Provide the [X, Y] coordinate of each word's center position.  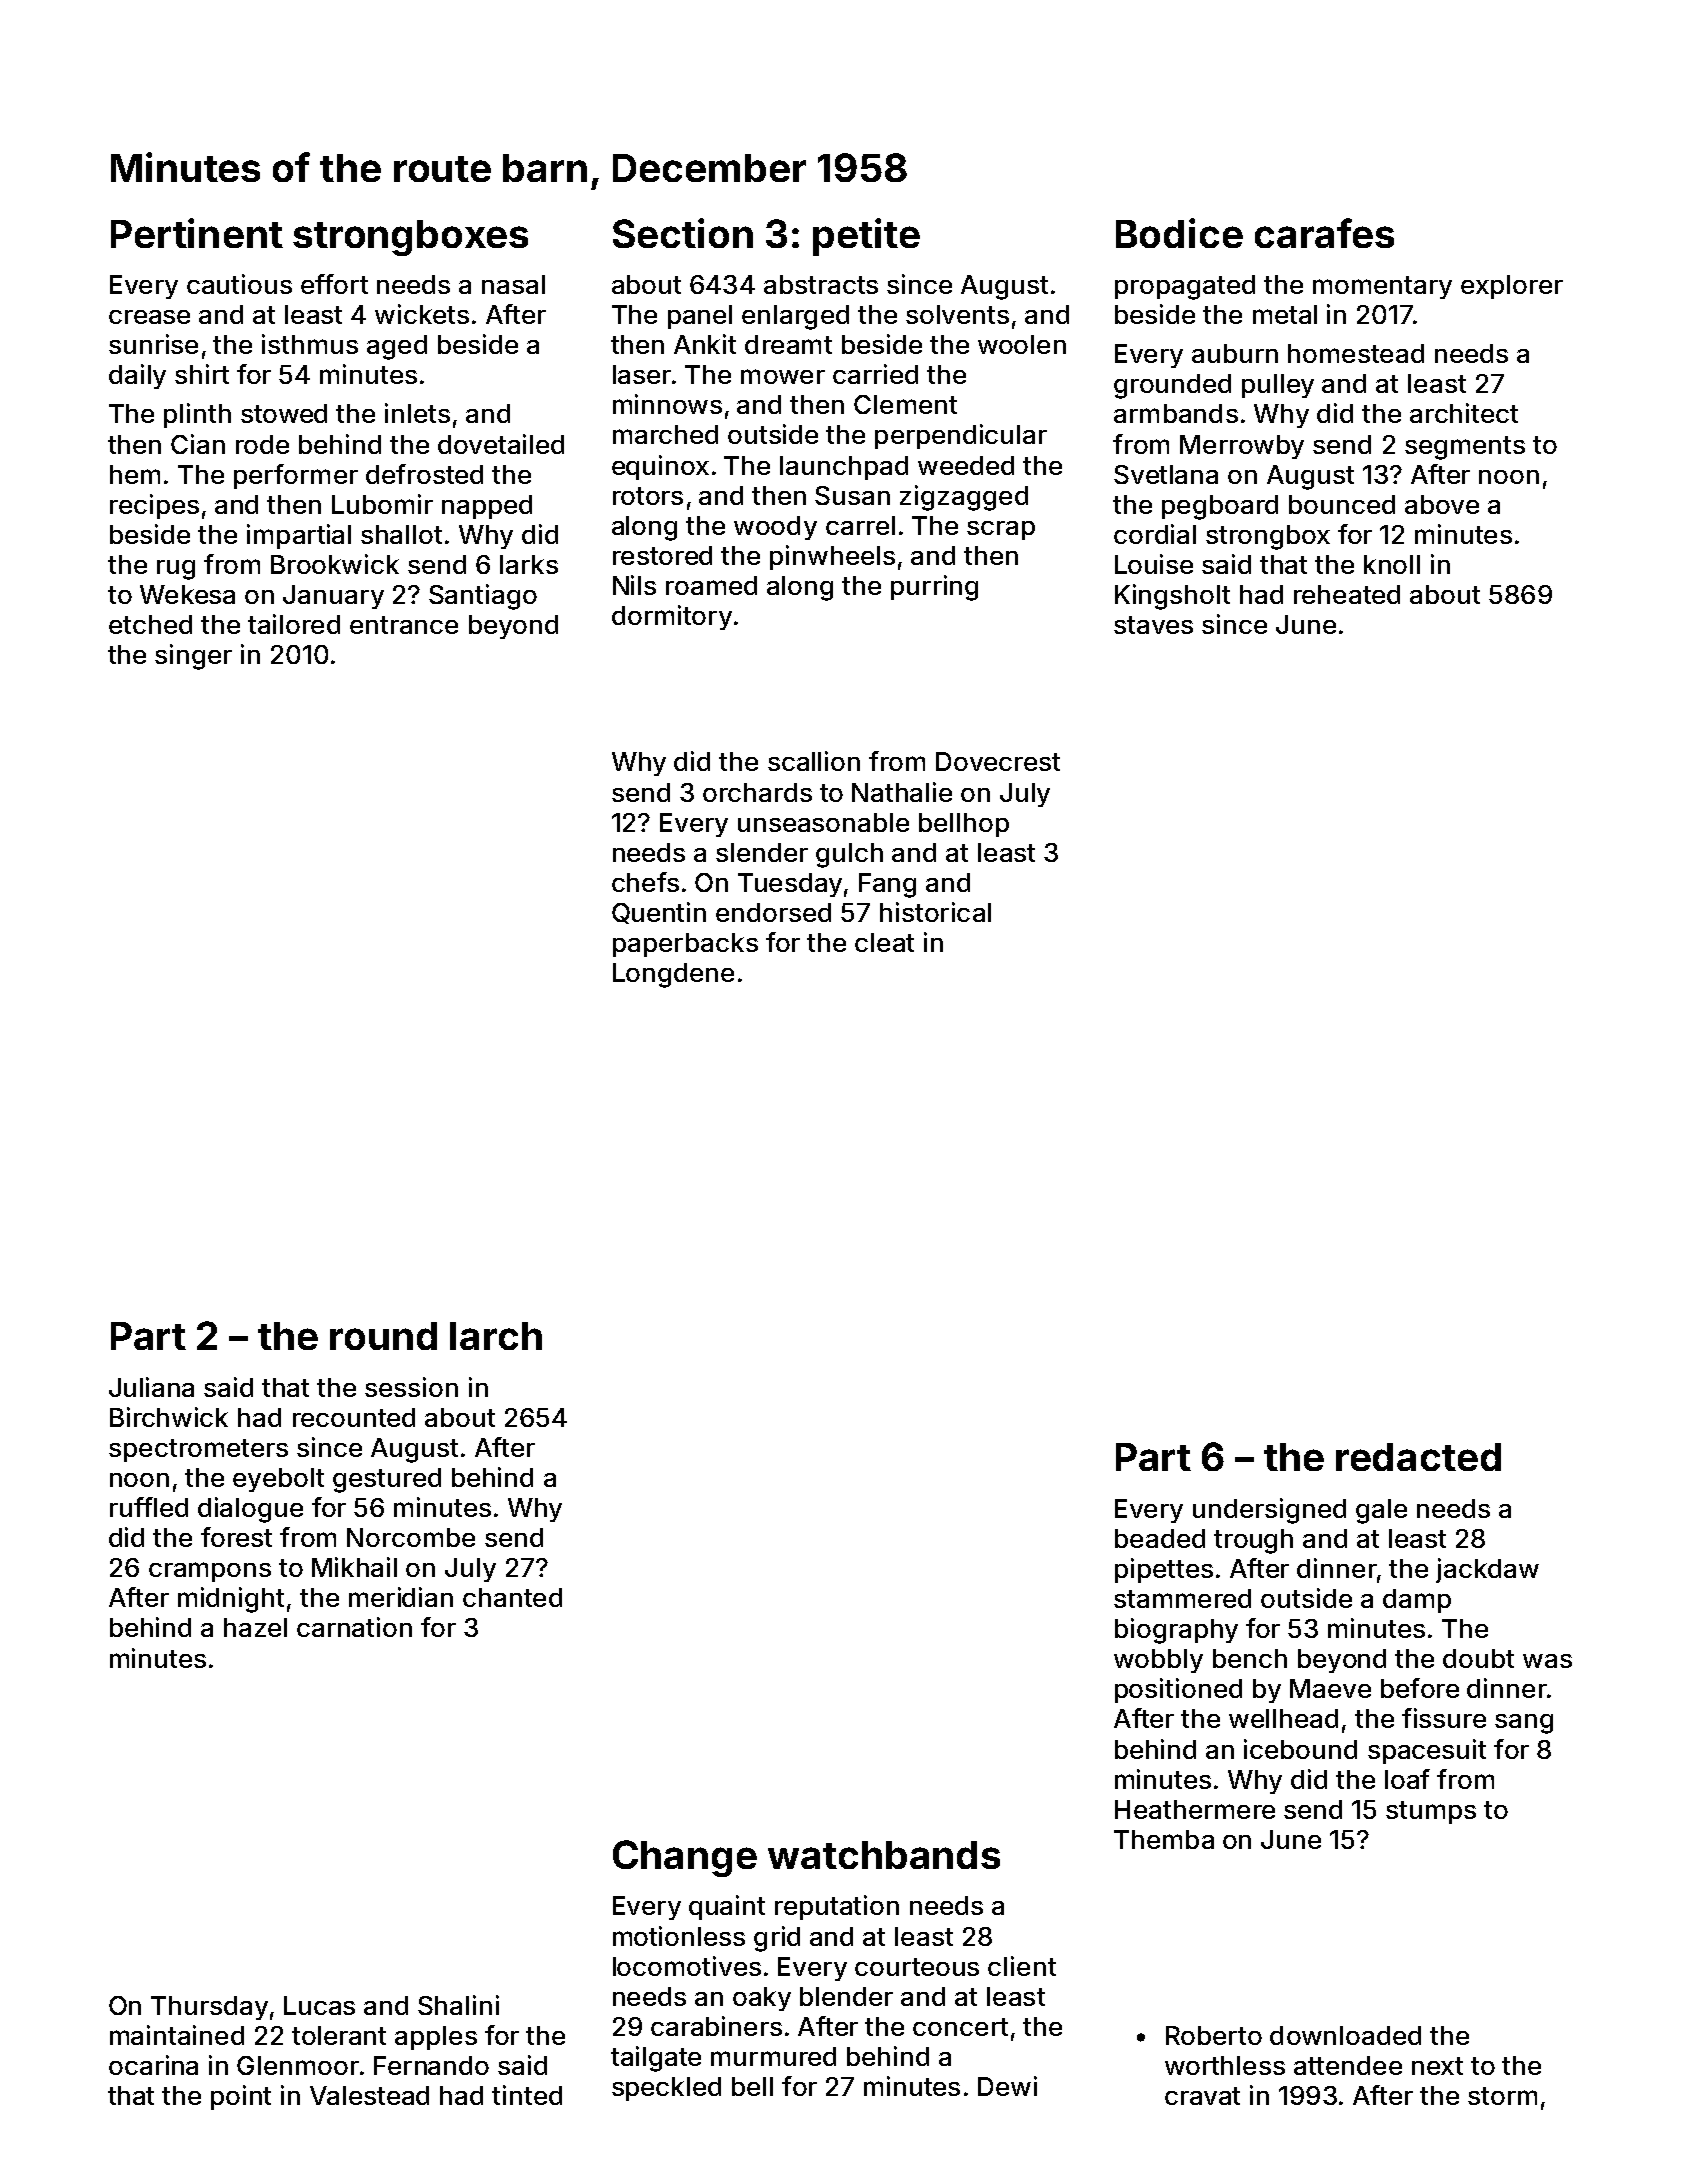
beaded [1160, 1538]
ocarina [153, 2065]
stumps [1431, 1812]
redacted [1418, 1457]
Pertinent [197, 233]
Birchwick [169, 1417]
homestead [1356, 353]
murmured [773, 2056]
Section [683, 233]
